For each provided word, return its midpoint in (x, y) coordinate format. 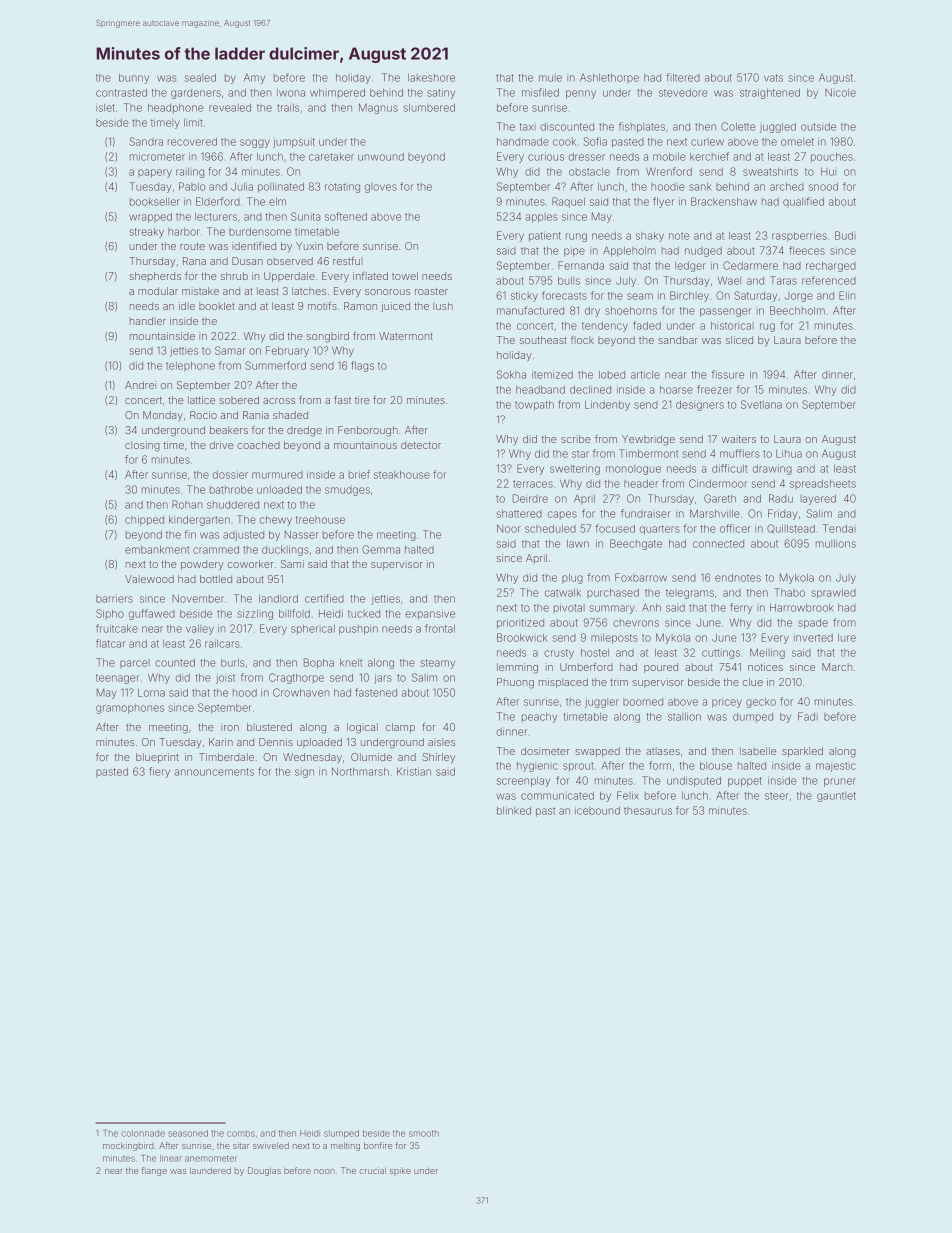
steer (777, 796)
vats (773, 78)
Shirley (438, 758)
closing (142, 446)
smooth (424, 1133)
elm (277, 202)
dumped (753, 717)
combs (241, 1134)
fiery (159, 772)
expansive (430, 614)
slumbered (429, 108)
